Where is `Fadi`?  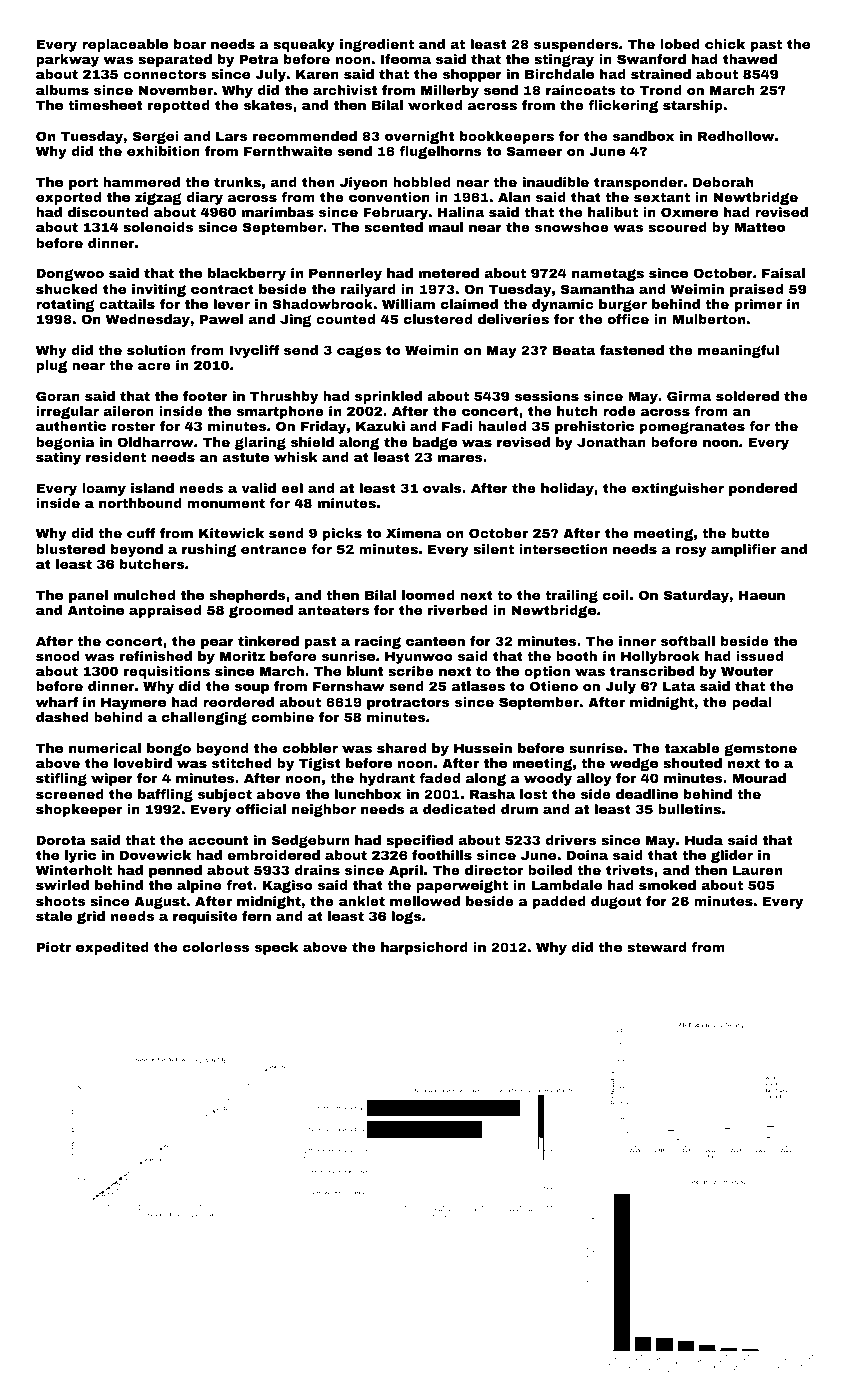 Fadi is located at coordinates (457, 426).
